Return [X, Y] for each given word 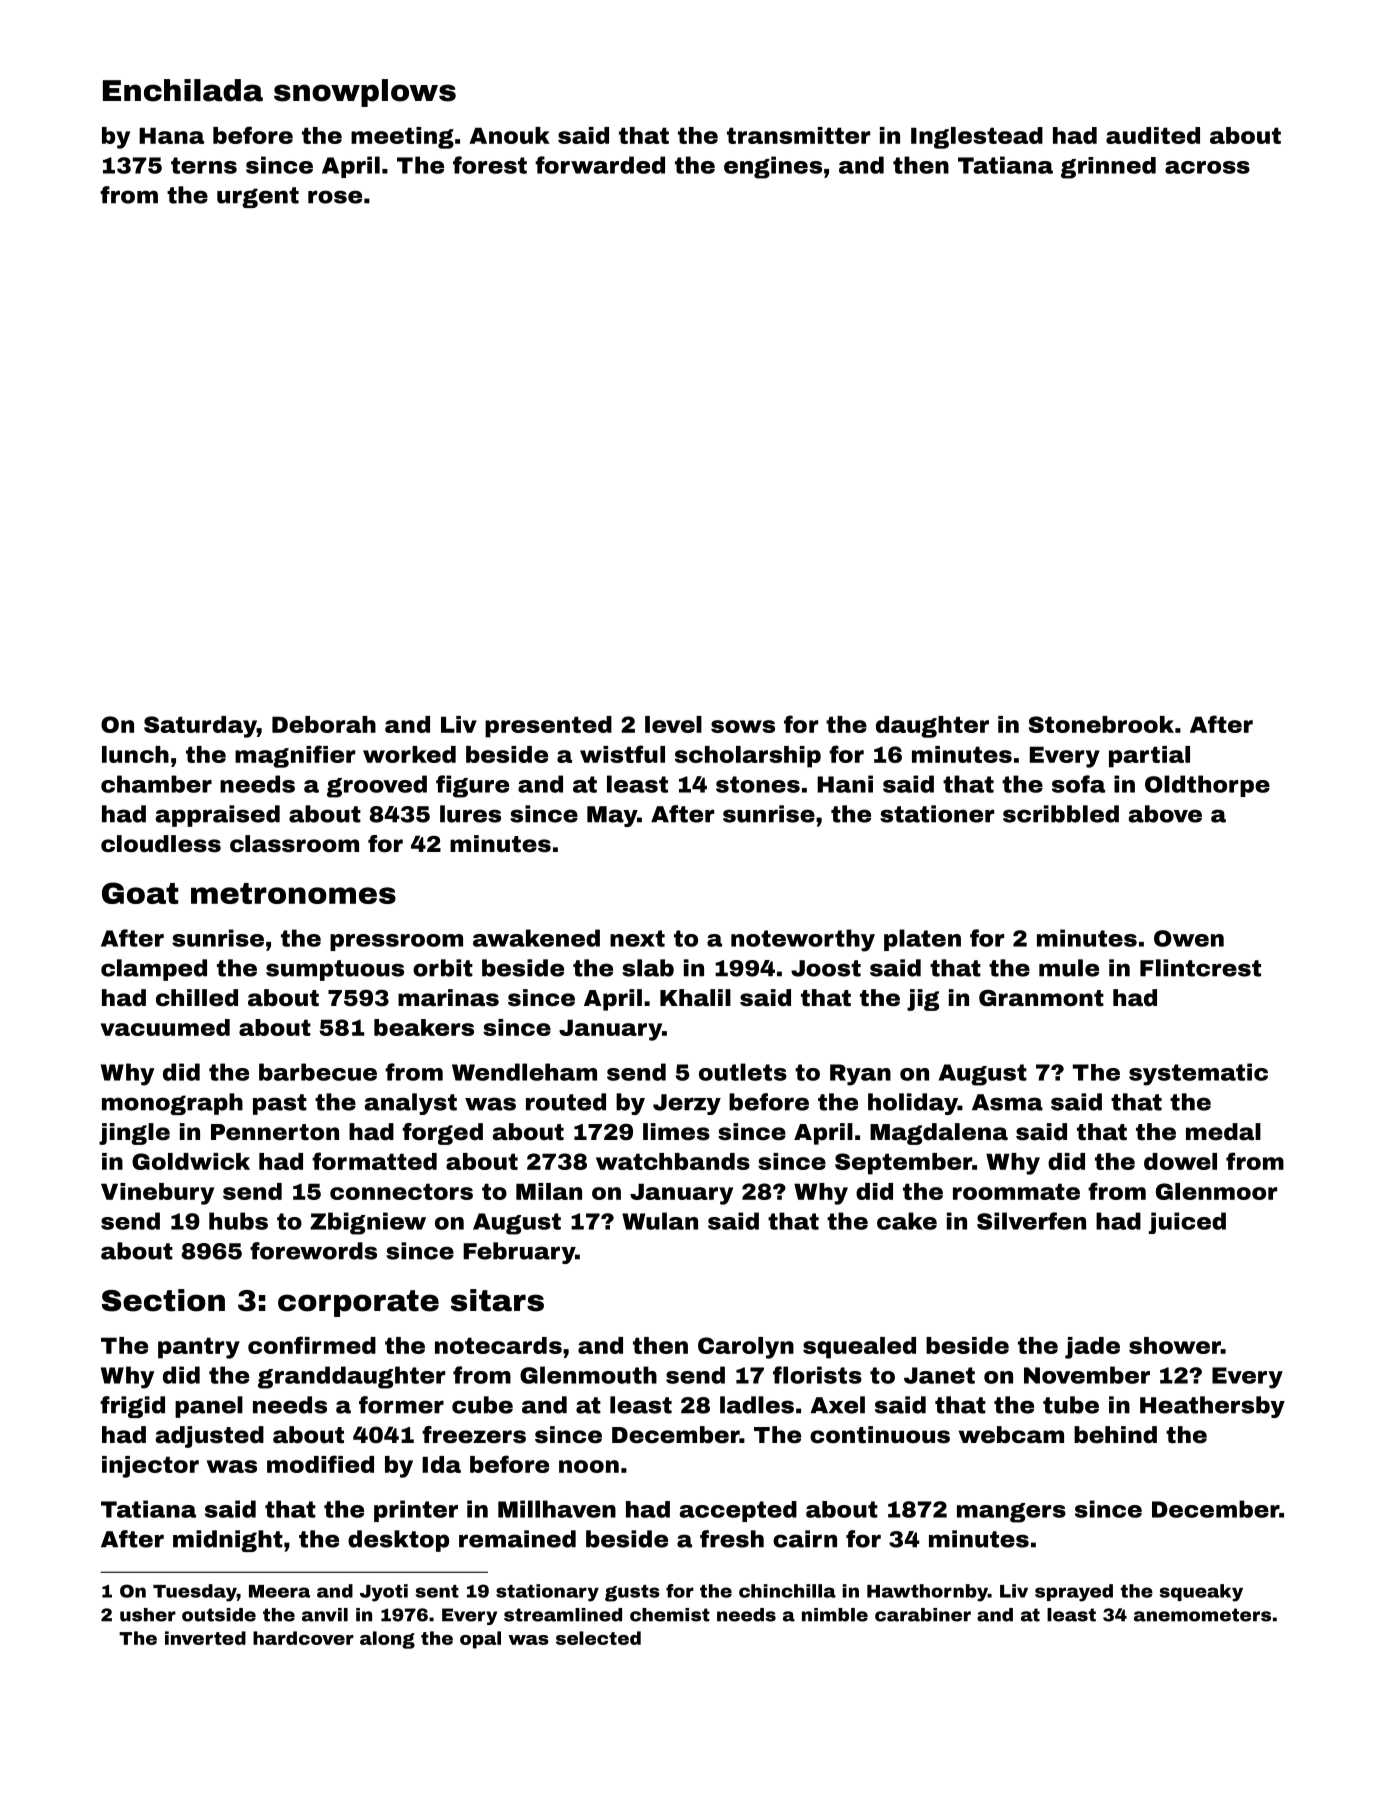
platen [922, 940]
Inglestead [977, 138]
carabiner [923, 1615]
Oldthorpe [1207, 786]
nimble [835, 1615]
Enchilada [183, 90]
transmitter [798, 135]
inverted [205, 1638]
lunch [135, 754]
